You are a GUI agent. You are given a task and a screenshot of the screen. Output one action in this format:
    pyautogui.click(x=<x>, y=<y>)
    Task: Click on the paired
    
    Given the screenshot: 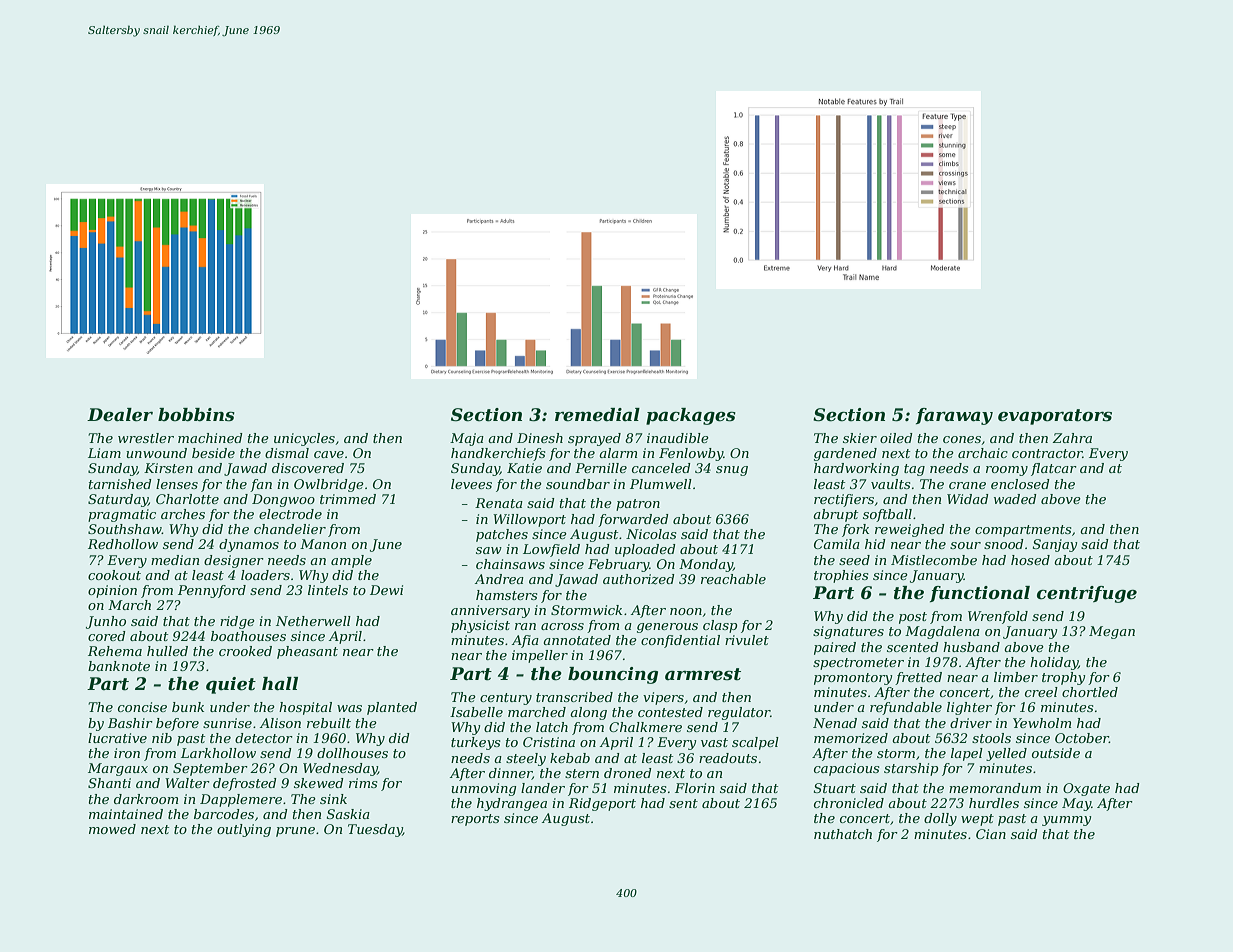 What is the action you would take?
    pyautogui.click(x=835, y=648)
